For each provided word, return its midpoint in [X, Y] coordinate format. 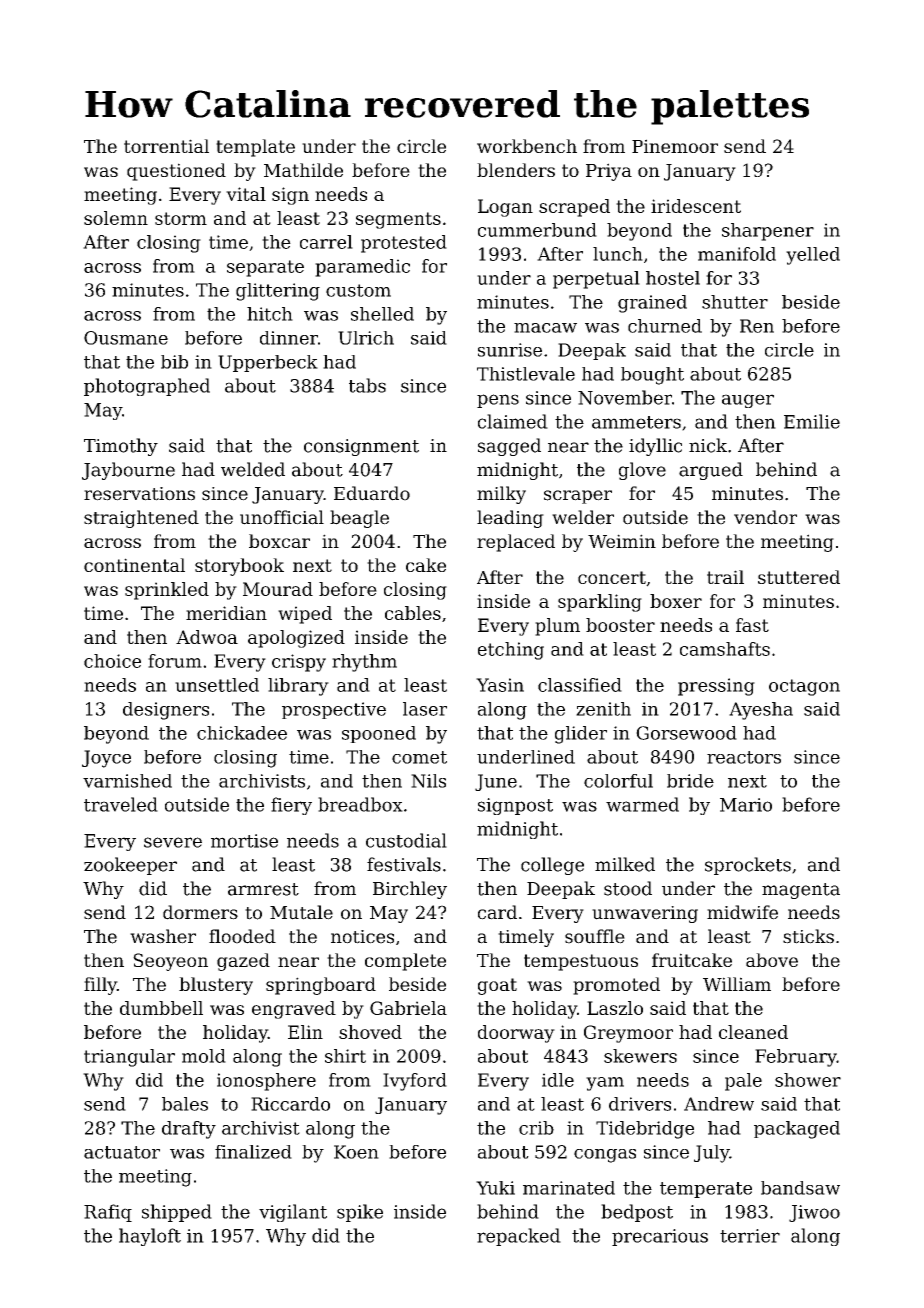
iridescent [696, 206]
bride [690, 781]
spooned [379, 734]
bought [652, 376]
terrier [750, 1236]
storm [181, 218]
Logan [505, 208]
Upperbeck [268, 363]
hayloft [150, 1237]
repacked [519, 1237]
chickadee [242, 733]
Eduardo [372, 493]
